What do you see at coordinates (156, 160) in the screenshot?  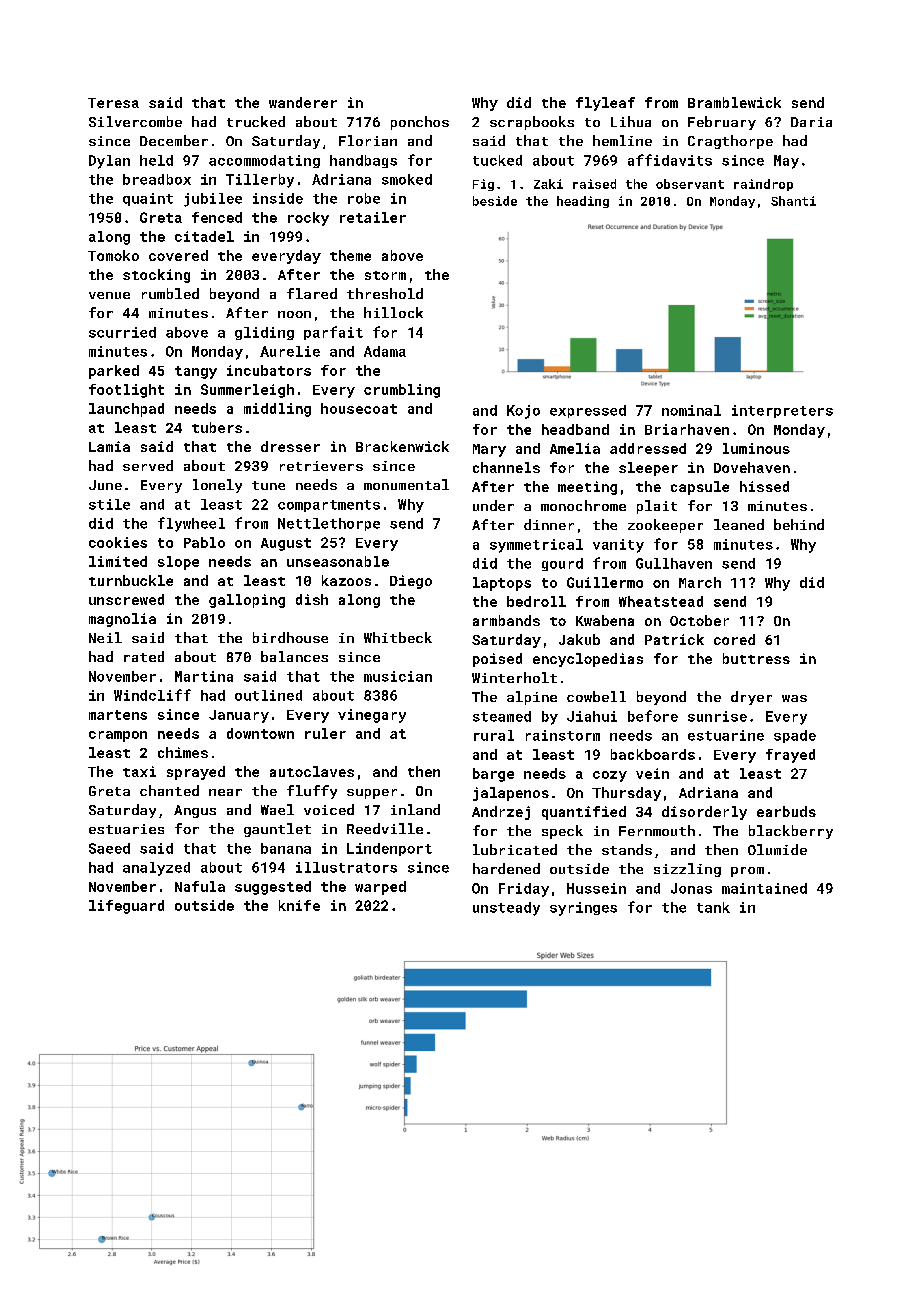 I see `held` at bounding box center [156, 160].
